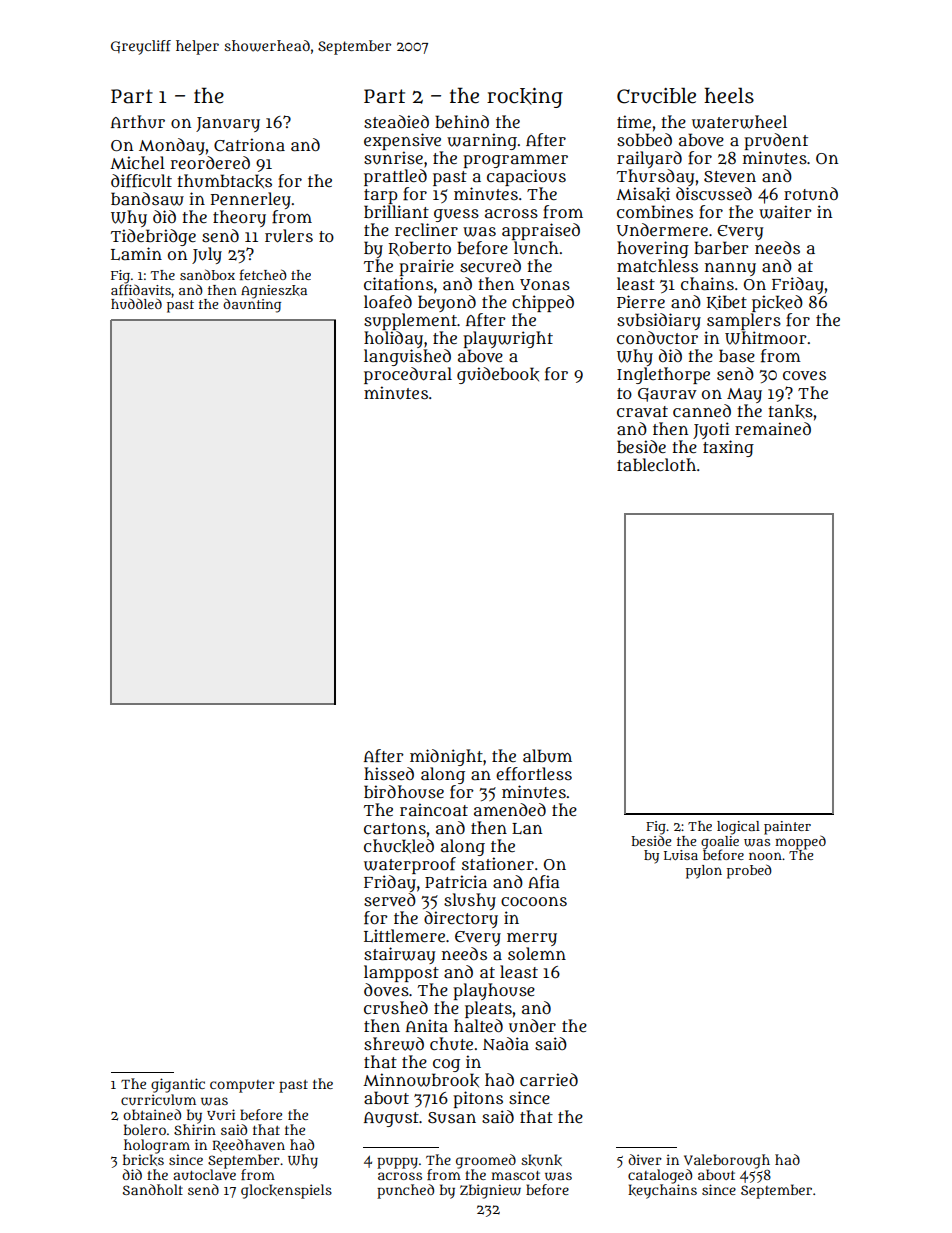  What do you see at coordinates (728, 448) in the image?
I see `taxing` at bounding box center [728, 448].
